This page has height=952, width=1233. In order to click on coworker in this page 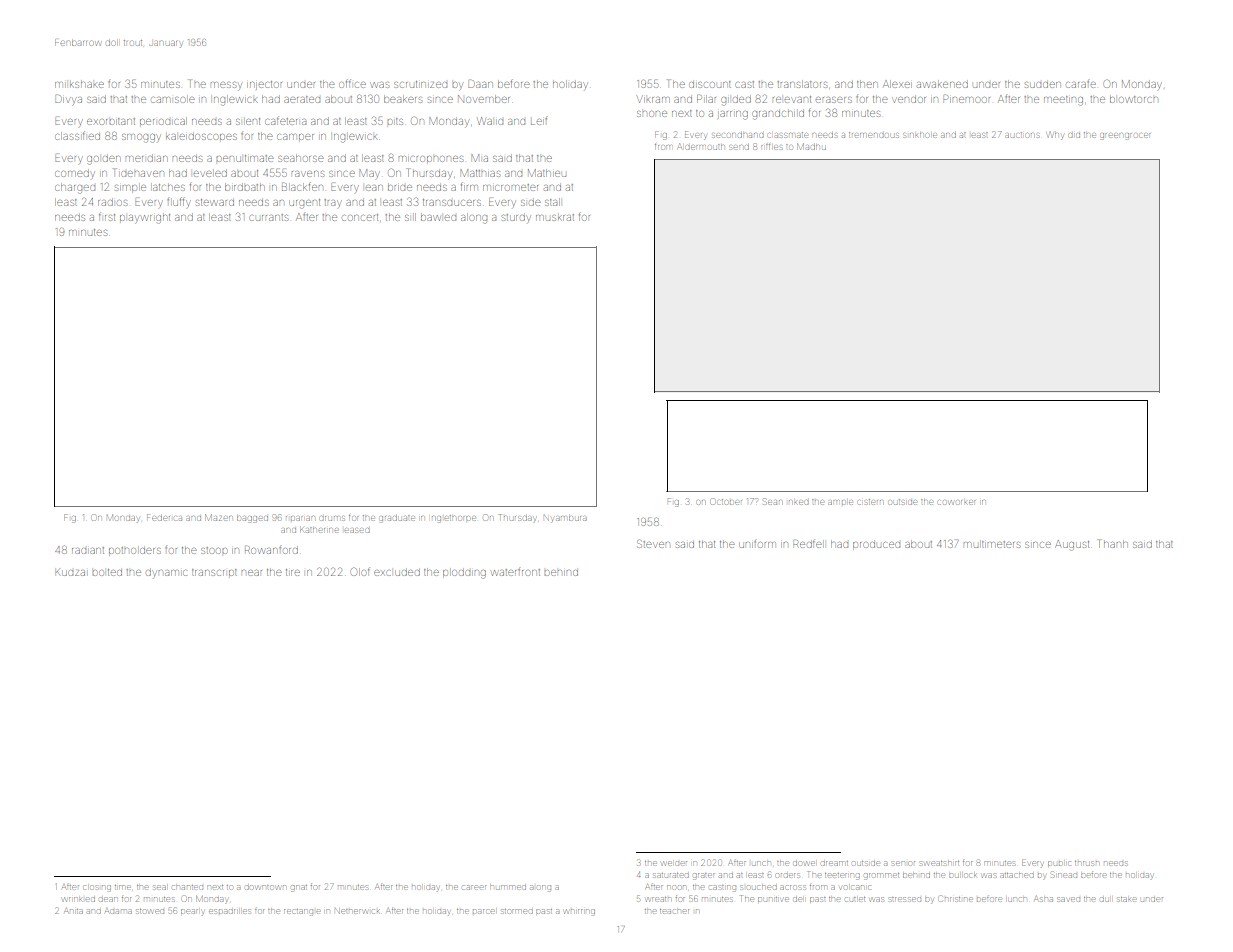, I will do `click(957, 502)`.
